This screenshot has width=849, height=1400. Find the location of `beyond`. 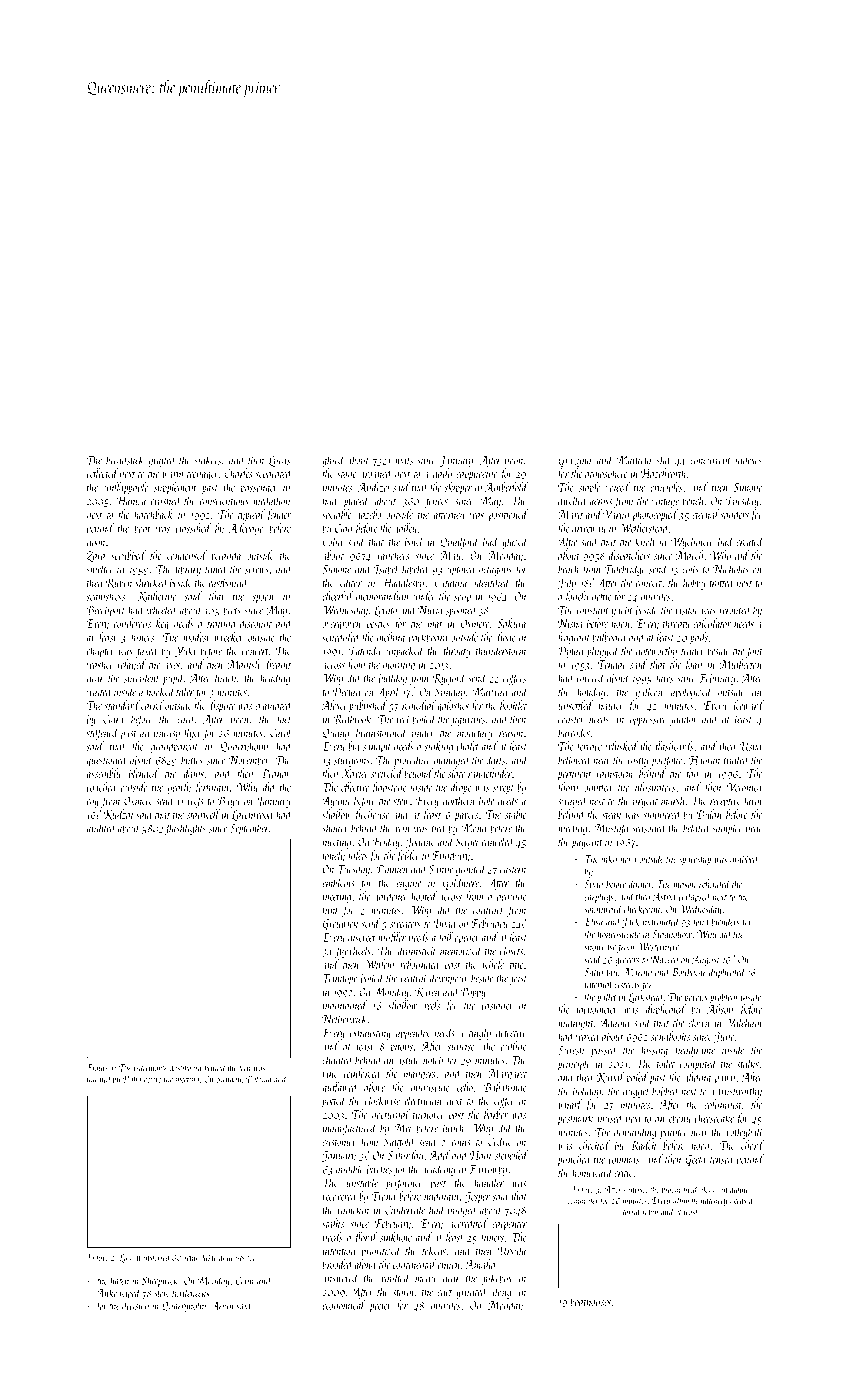

beyond is located at coordinates (418, 774).
